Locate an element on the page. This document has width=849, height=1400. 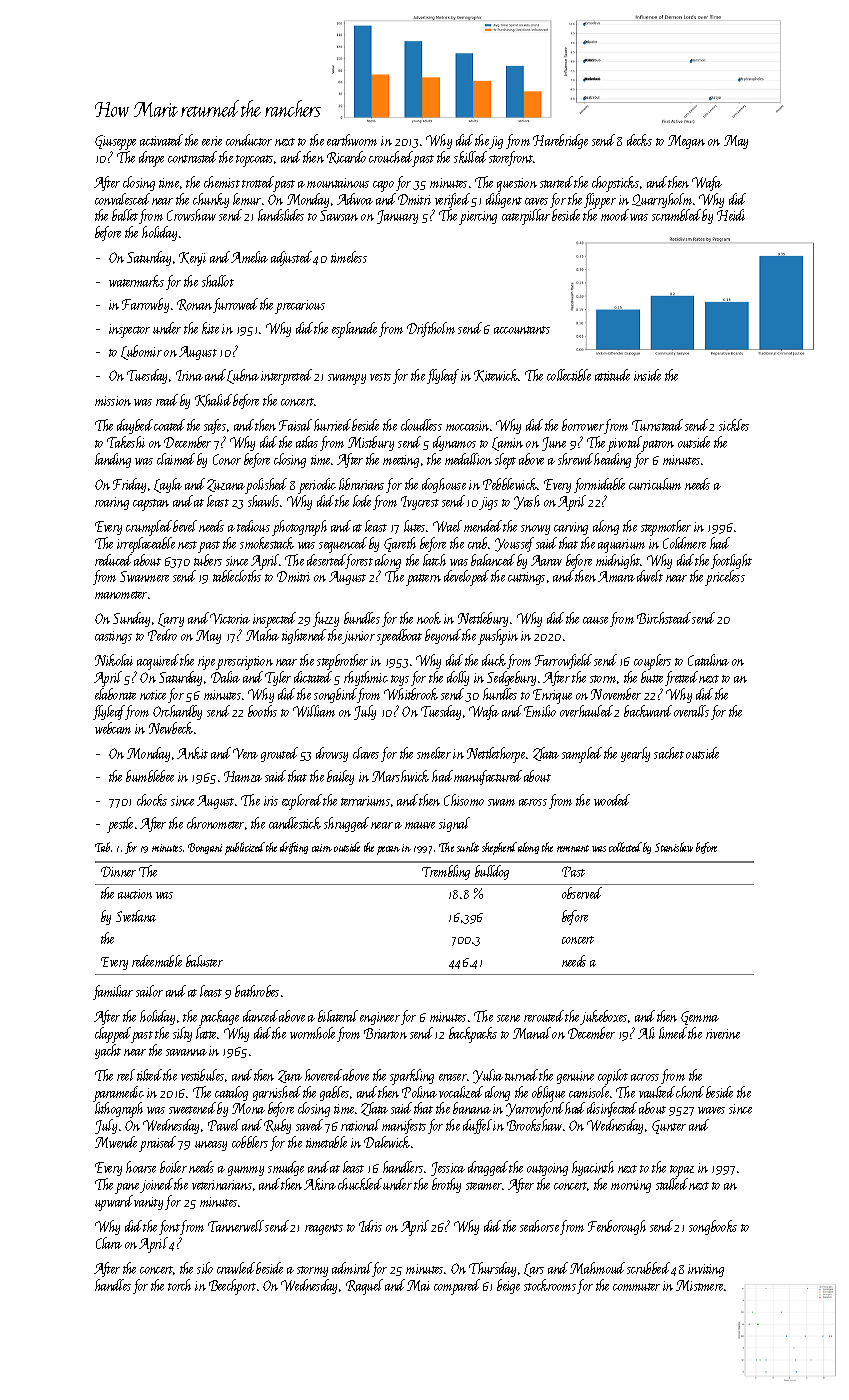
meeting is located at coordinates (401, 461).
